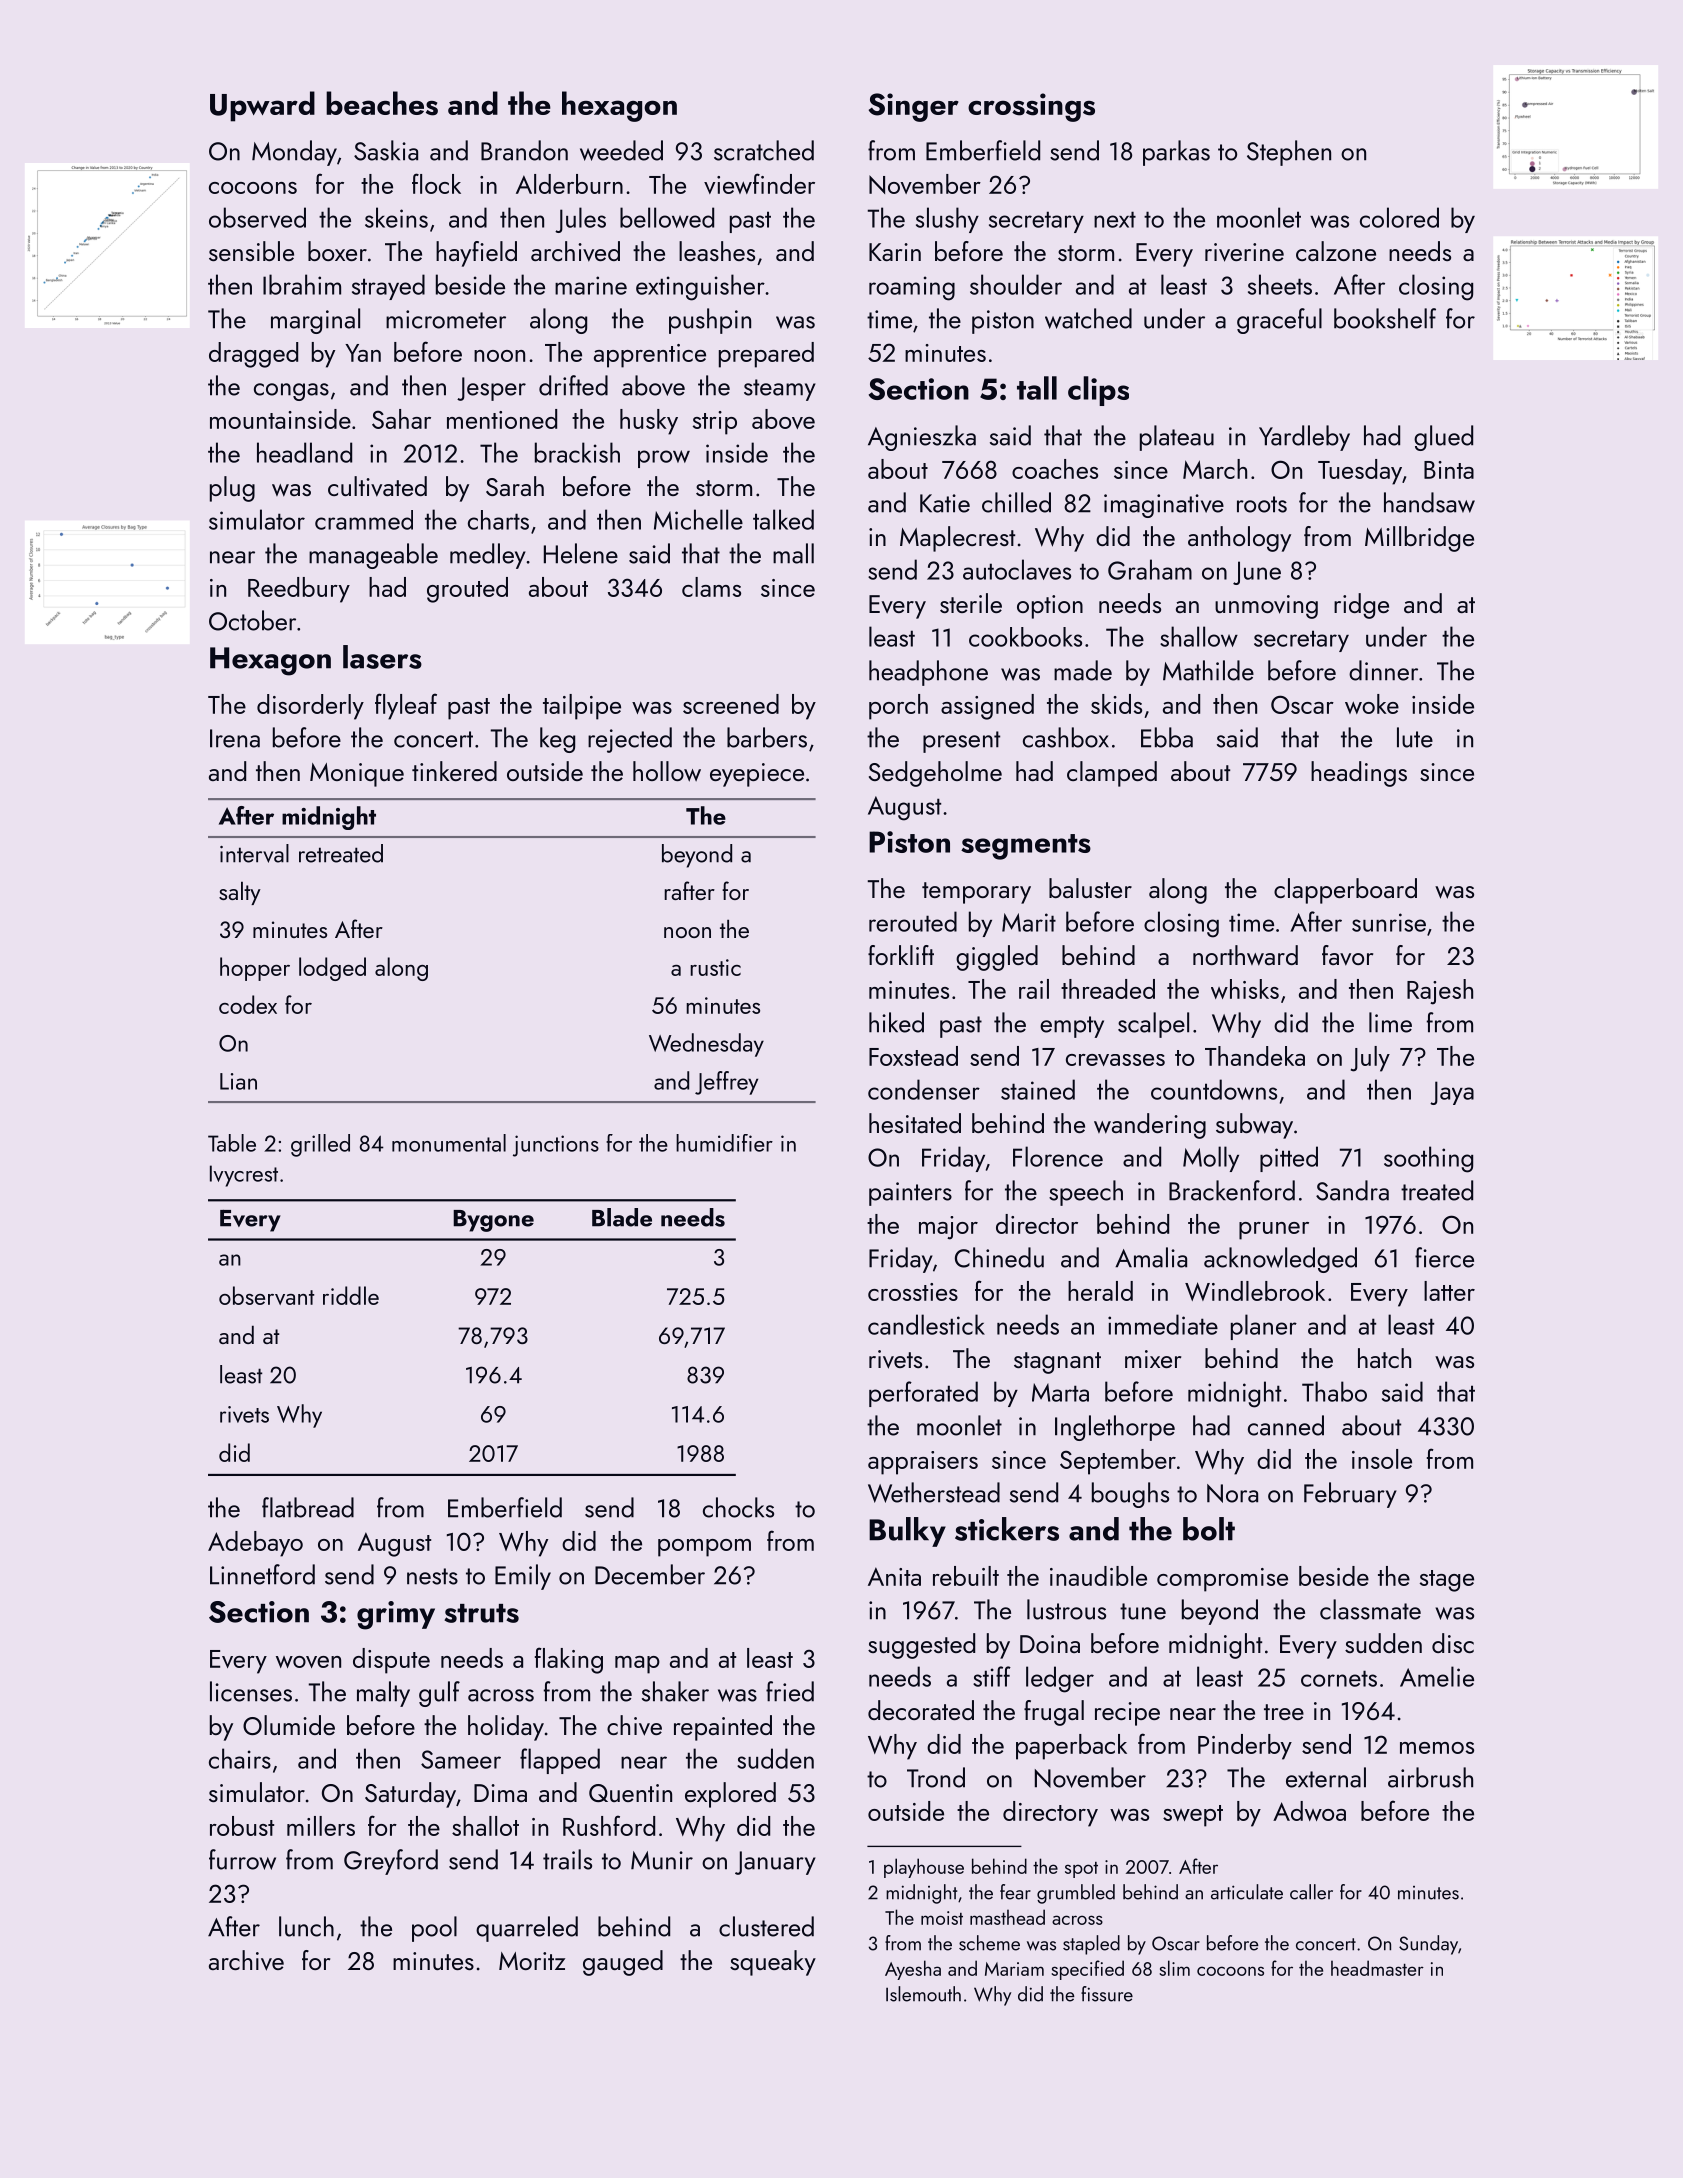 This screenshot has height=2178, width=1683. What do you see at coordinates (1289, 153) in the screenshot?
I see `Stephen` at bounding box center [1289, 153].
